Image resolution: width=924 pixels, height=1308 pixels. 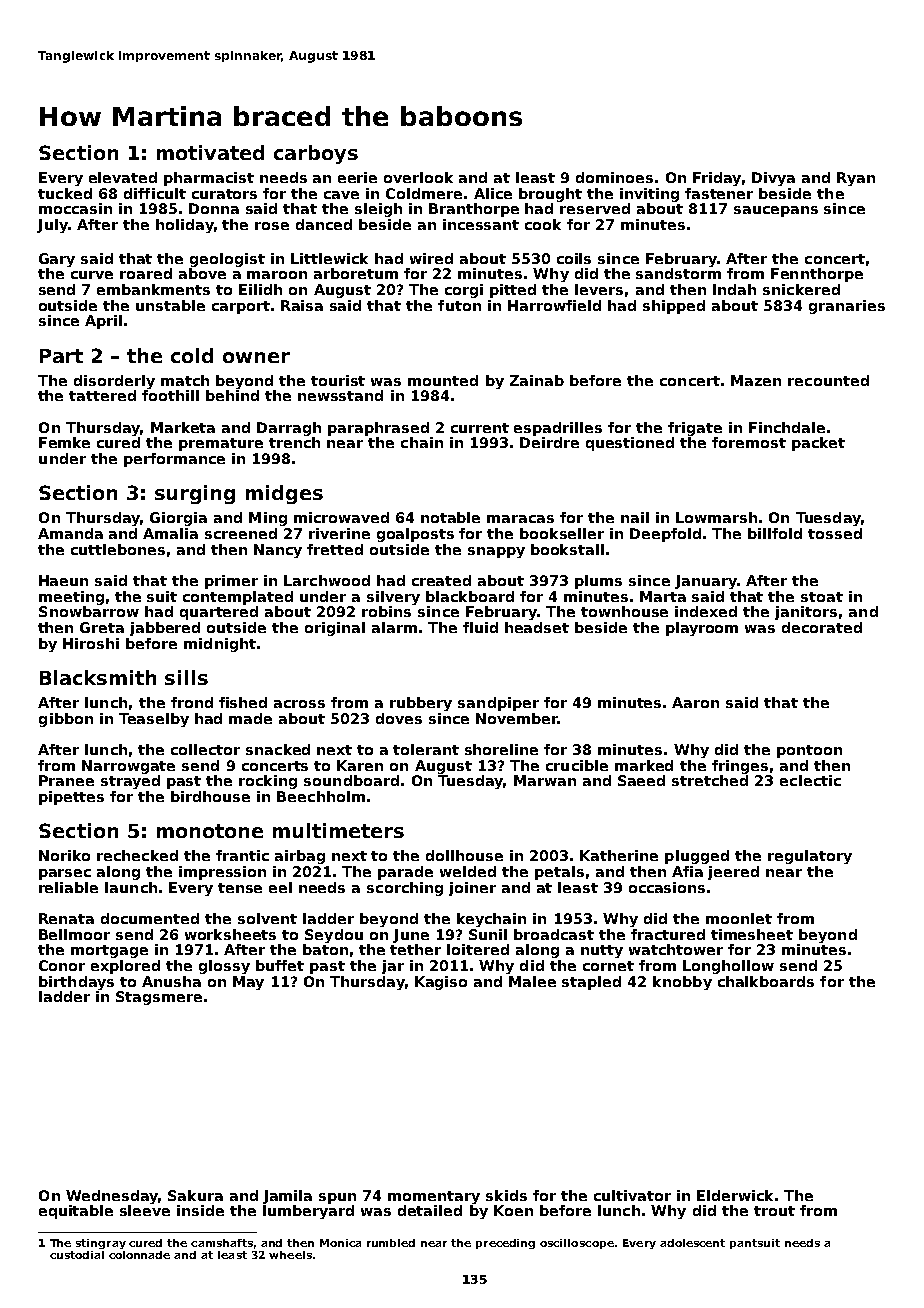 What do you see at coordinates (710, 780) in the screenshot?
I see `stretched` at bounding box center [710, 780].
